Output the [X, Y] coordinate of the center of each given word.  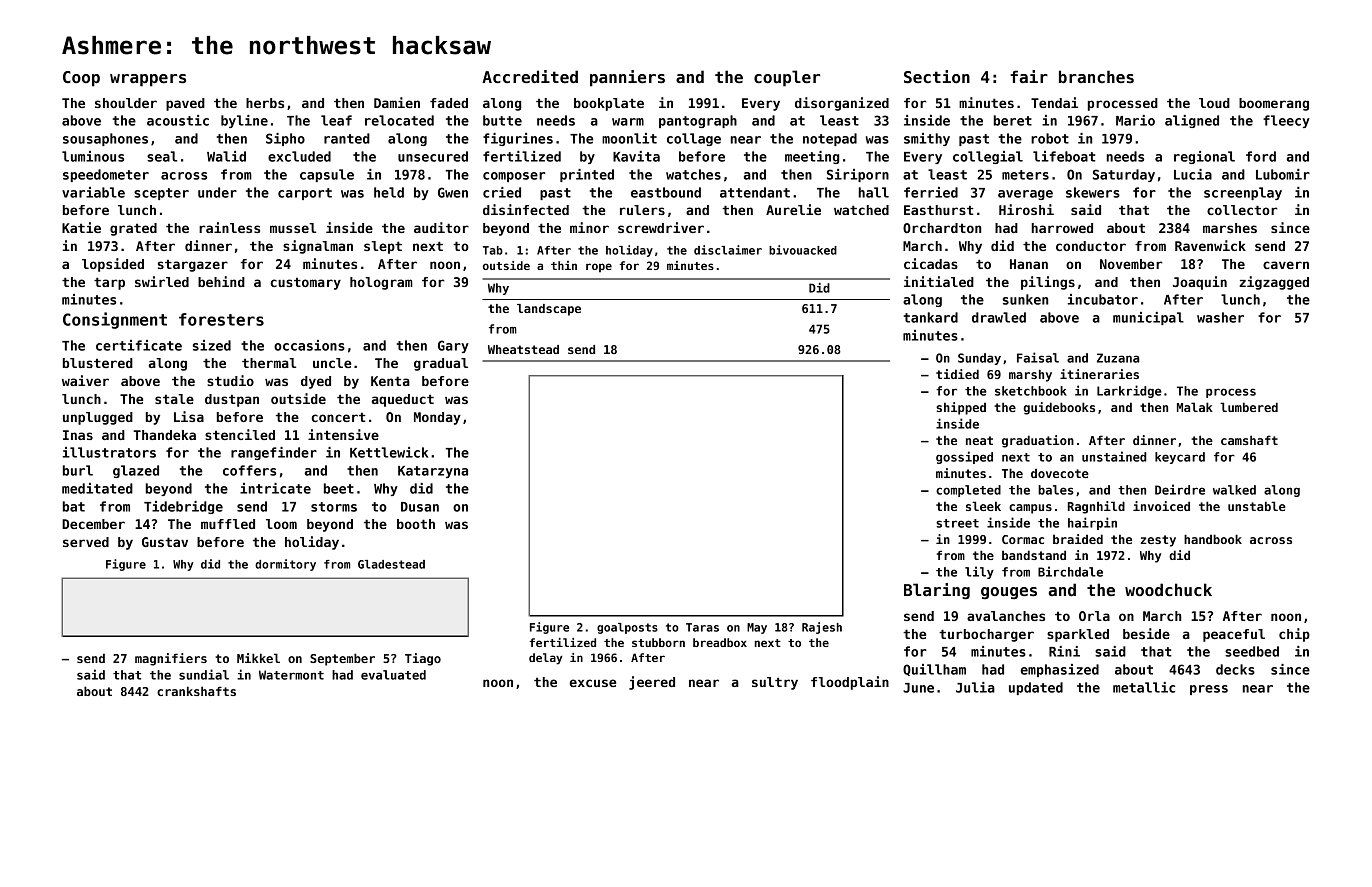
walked [1234, 490]
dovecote [1060, 473]
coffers [249, 470]
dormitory [285, 565]
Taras [702, 627]
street [957, 523]
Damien [397, 102]
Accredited [530, 77]
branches [1096, 77]
